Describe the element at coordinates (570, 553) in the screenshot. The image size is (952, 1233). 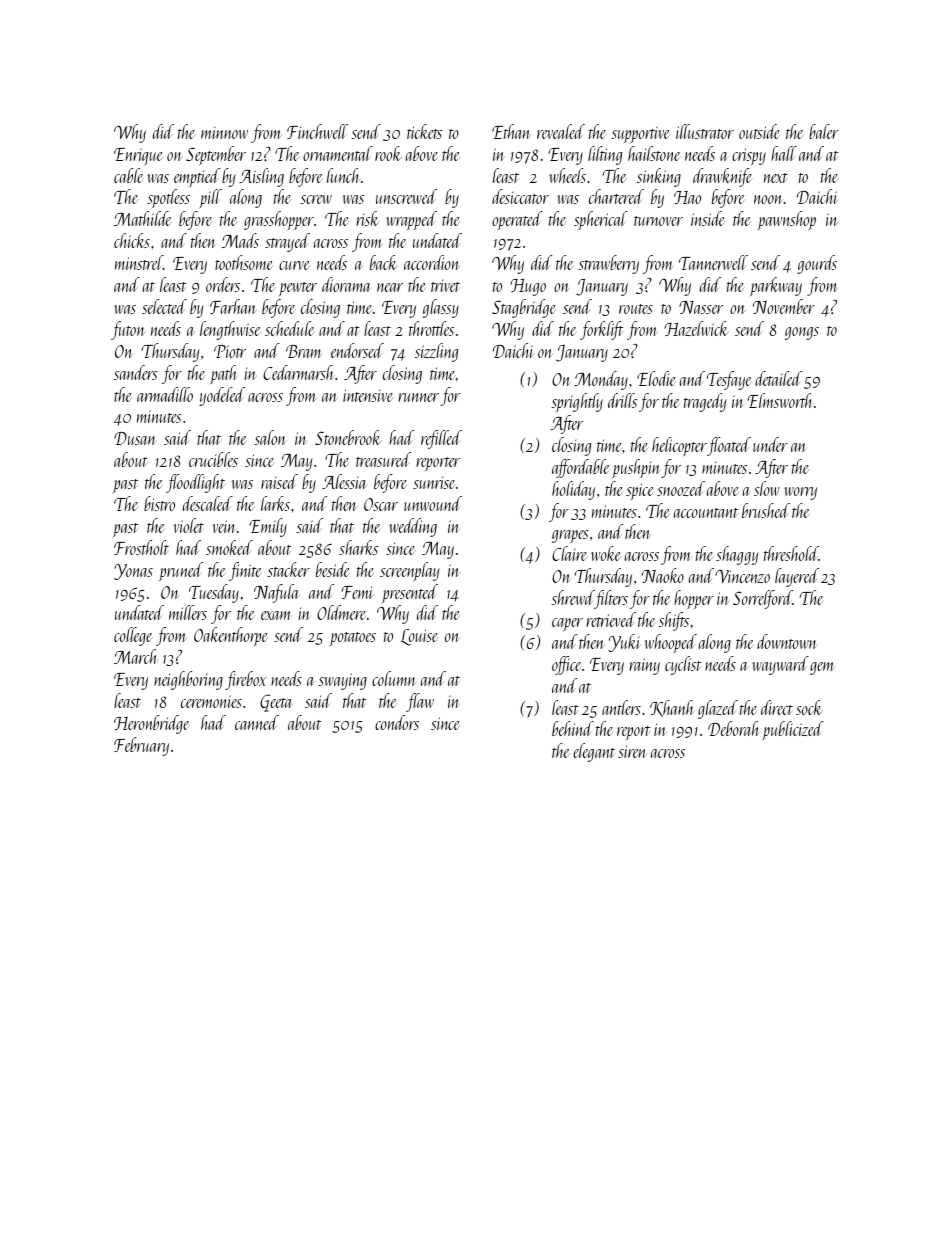
I see `Claire` at that location.
